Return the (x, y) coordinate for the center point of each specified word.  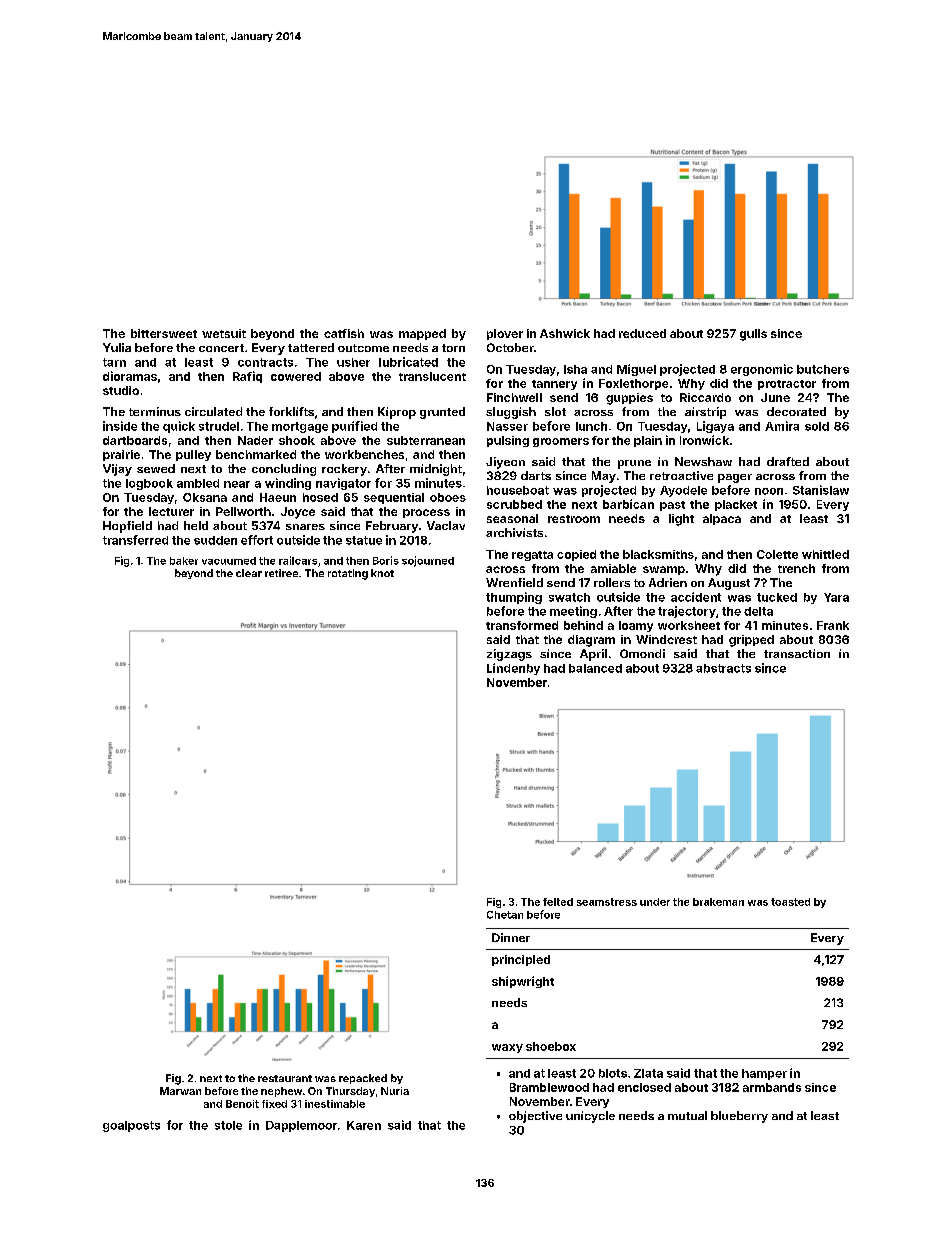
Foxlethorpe (633, 384)
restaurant (285, 1078)
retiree (281, 573)
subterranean (426, 440)
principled (521, 960)
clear (249, 573)
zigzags (509, 655)
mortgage (300, 427)
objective (535, 1117)
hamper (764, 1074)
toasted (790, 902)
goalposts (131, 1126)
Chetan (505, 915)
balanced (595, 668)
